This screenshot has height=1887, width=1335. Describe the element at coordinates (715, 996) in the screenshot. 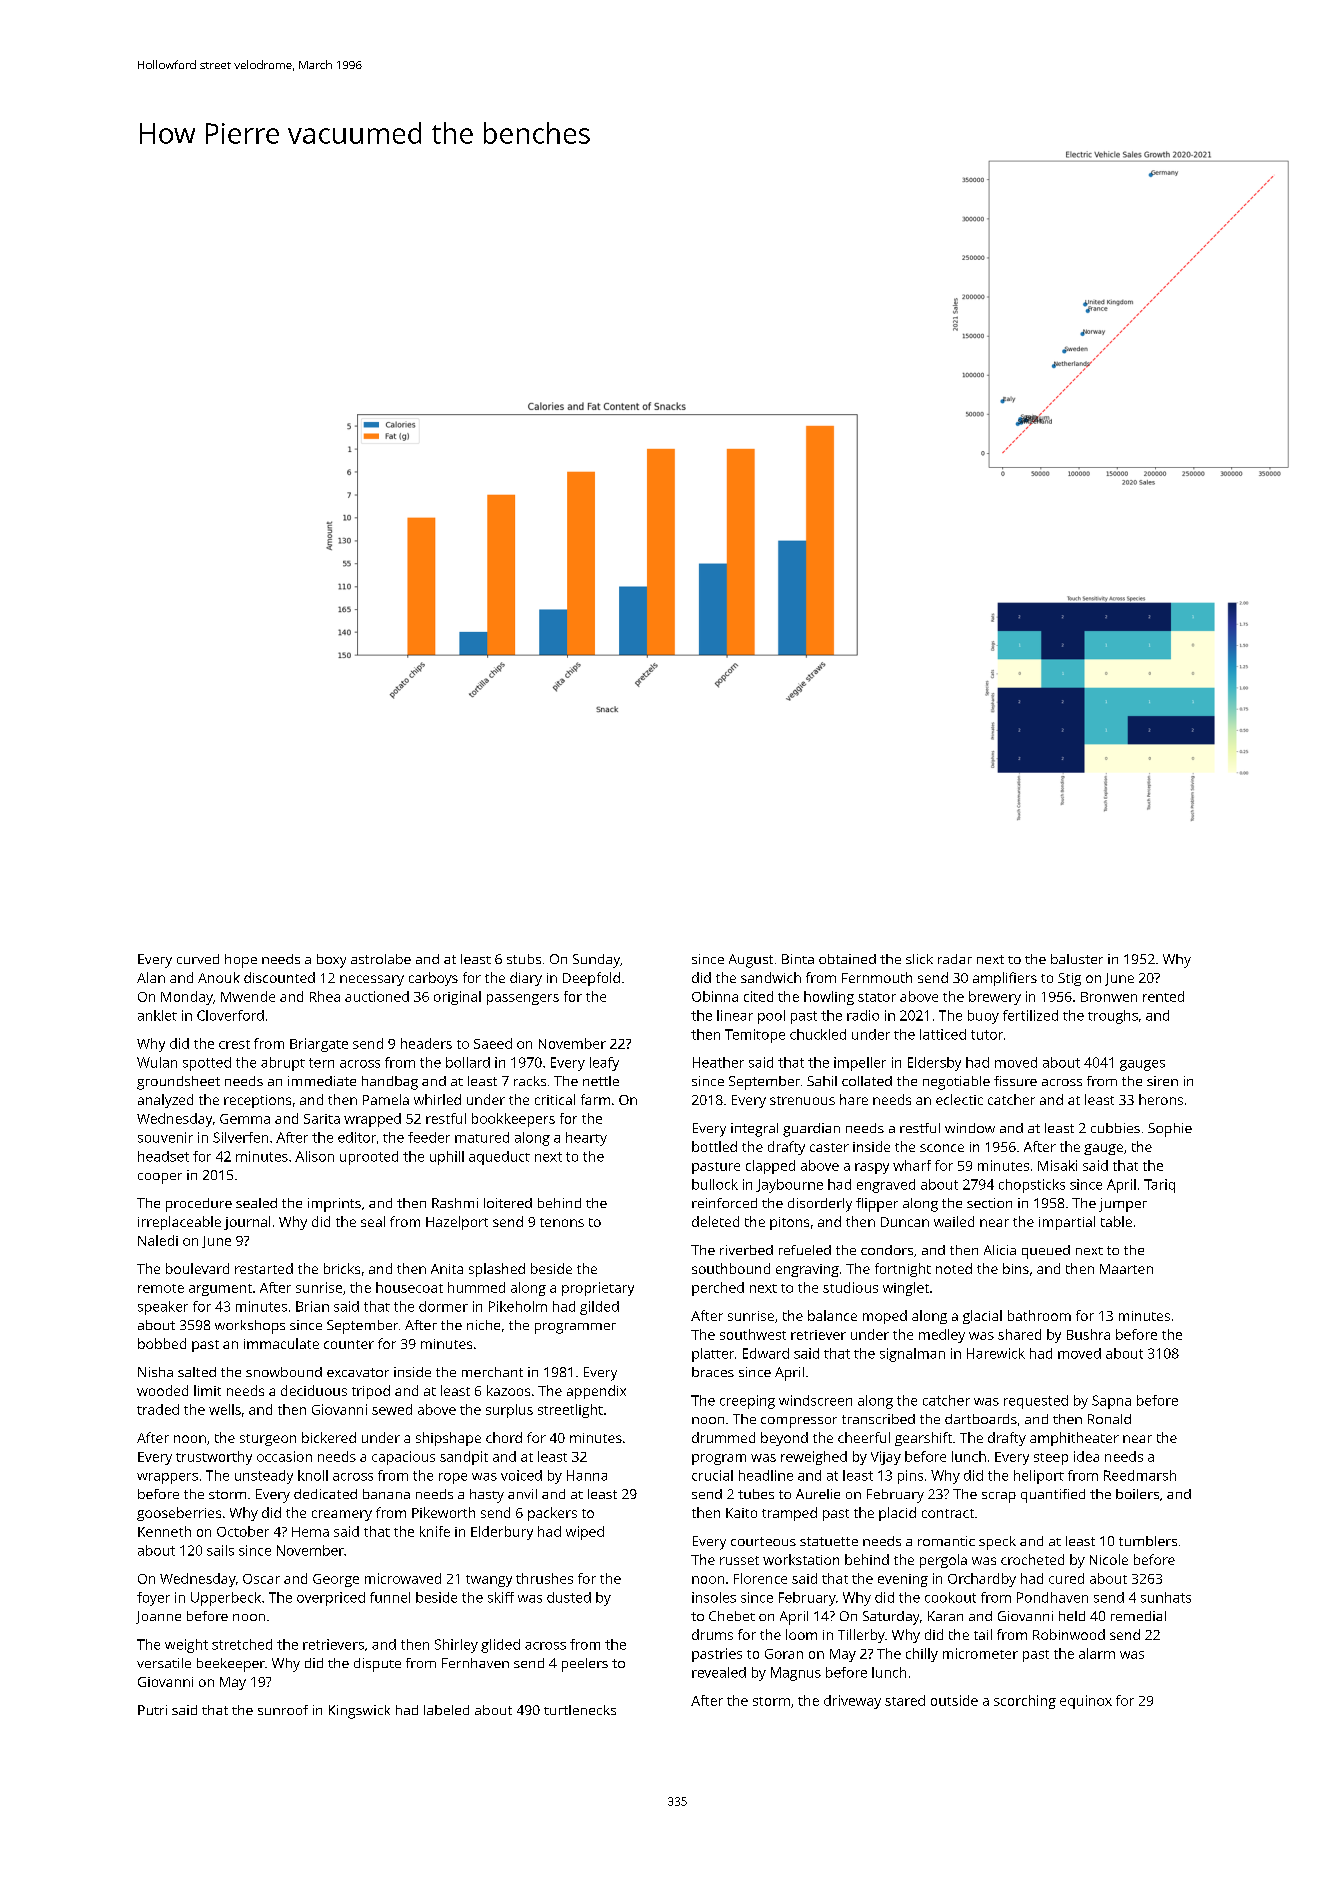

I see `Obinna` at that location.
